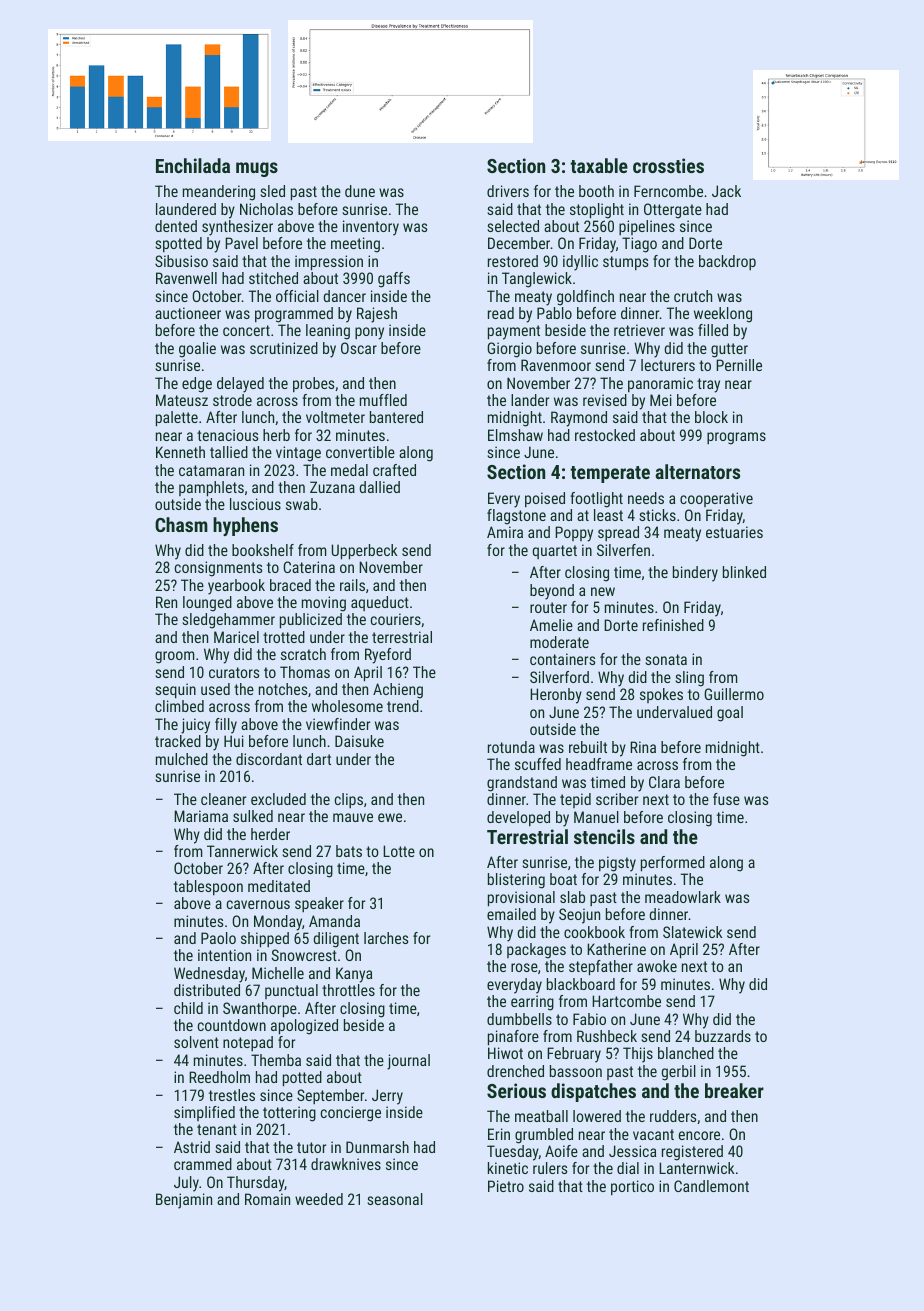 The width and height of the screenshot is (924, 1311). I want to click on Romain, so click(267, 1199).
